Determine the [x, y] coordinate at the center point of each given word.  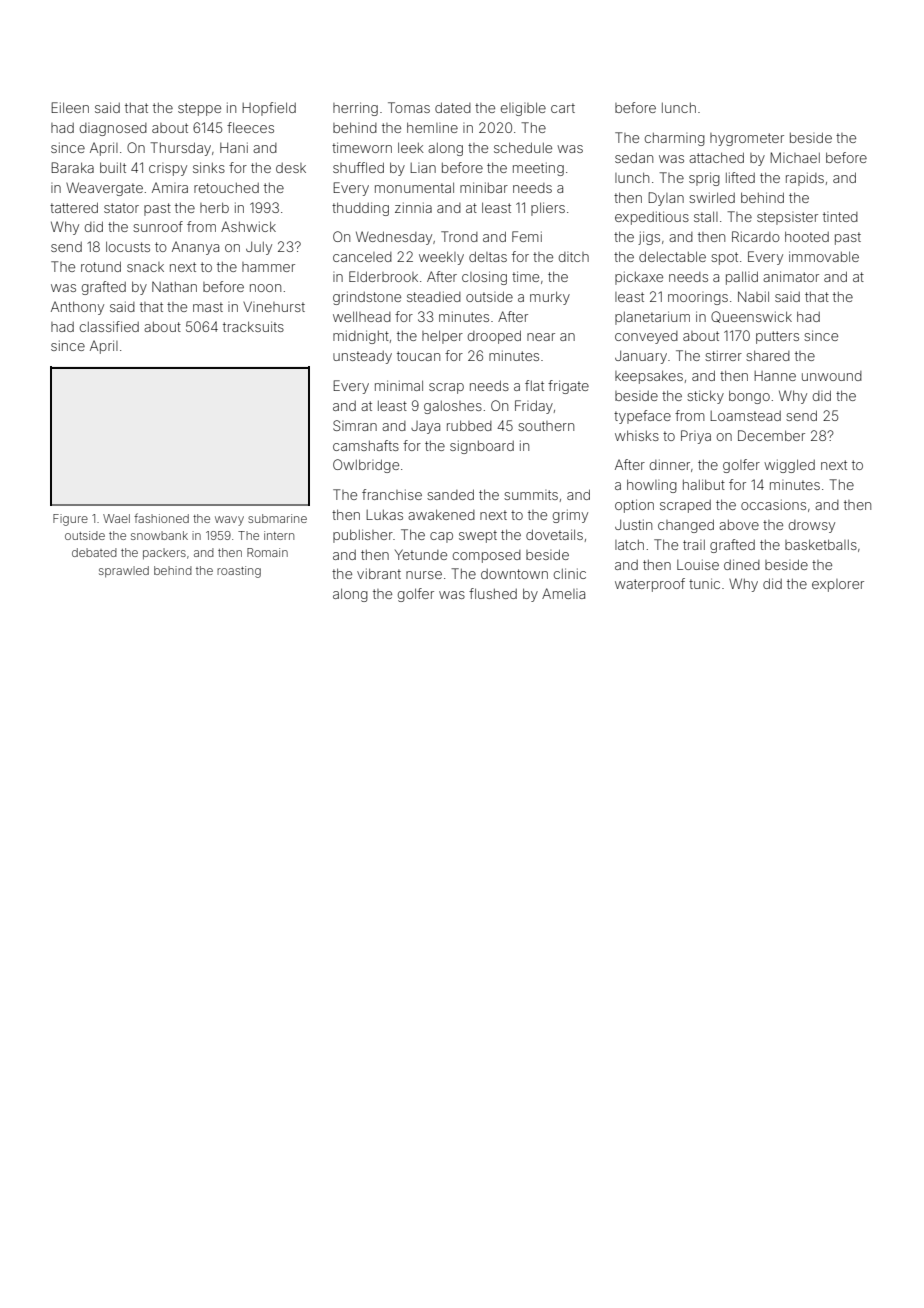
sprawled [124, 572]
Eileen [70, 107]
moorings [698, 298]
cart [563, 108]
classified [109, 326]
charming [675, 139]
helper [442, 337]
